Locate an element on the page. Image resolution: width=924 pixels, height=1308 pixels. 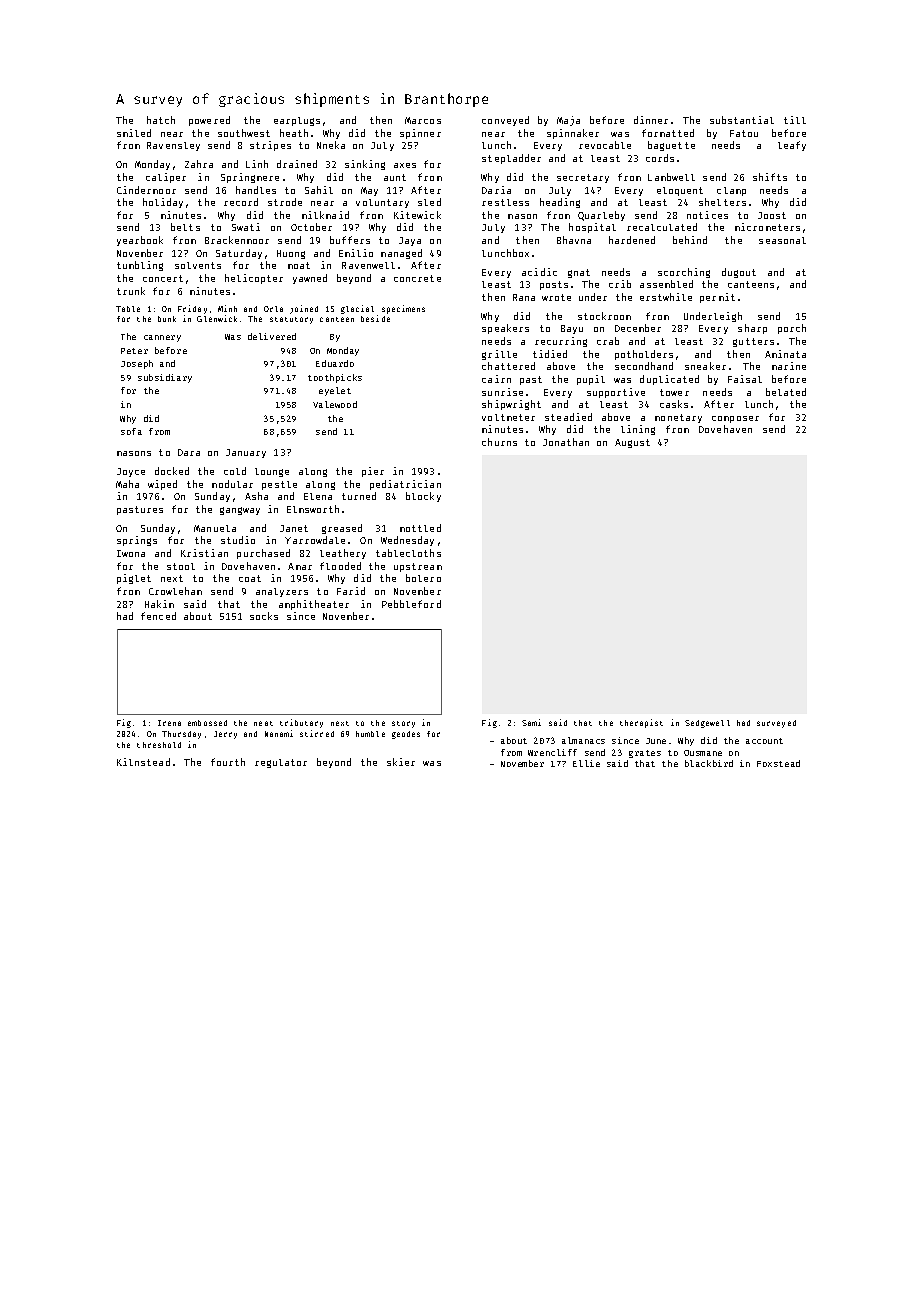
skier is located at coordinates (401, 762).
